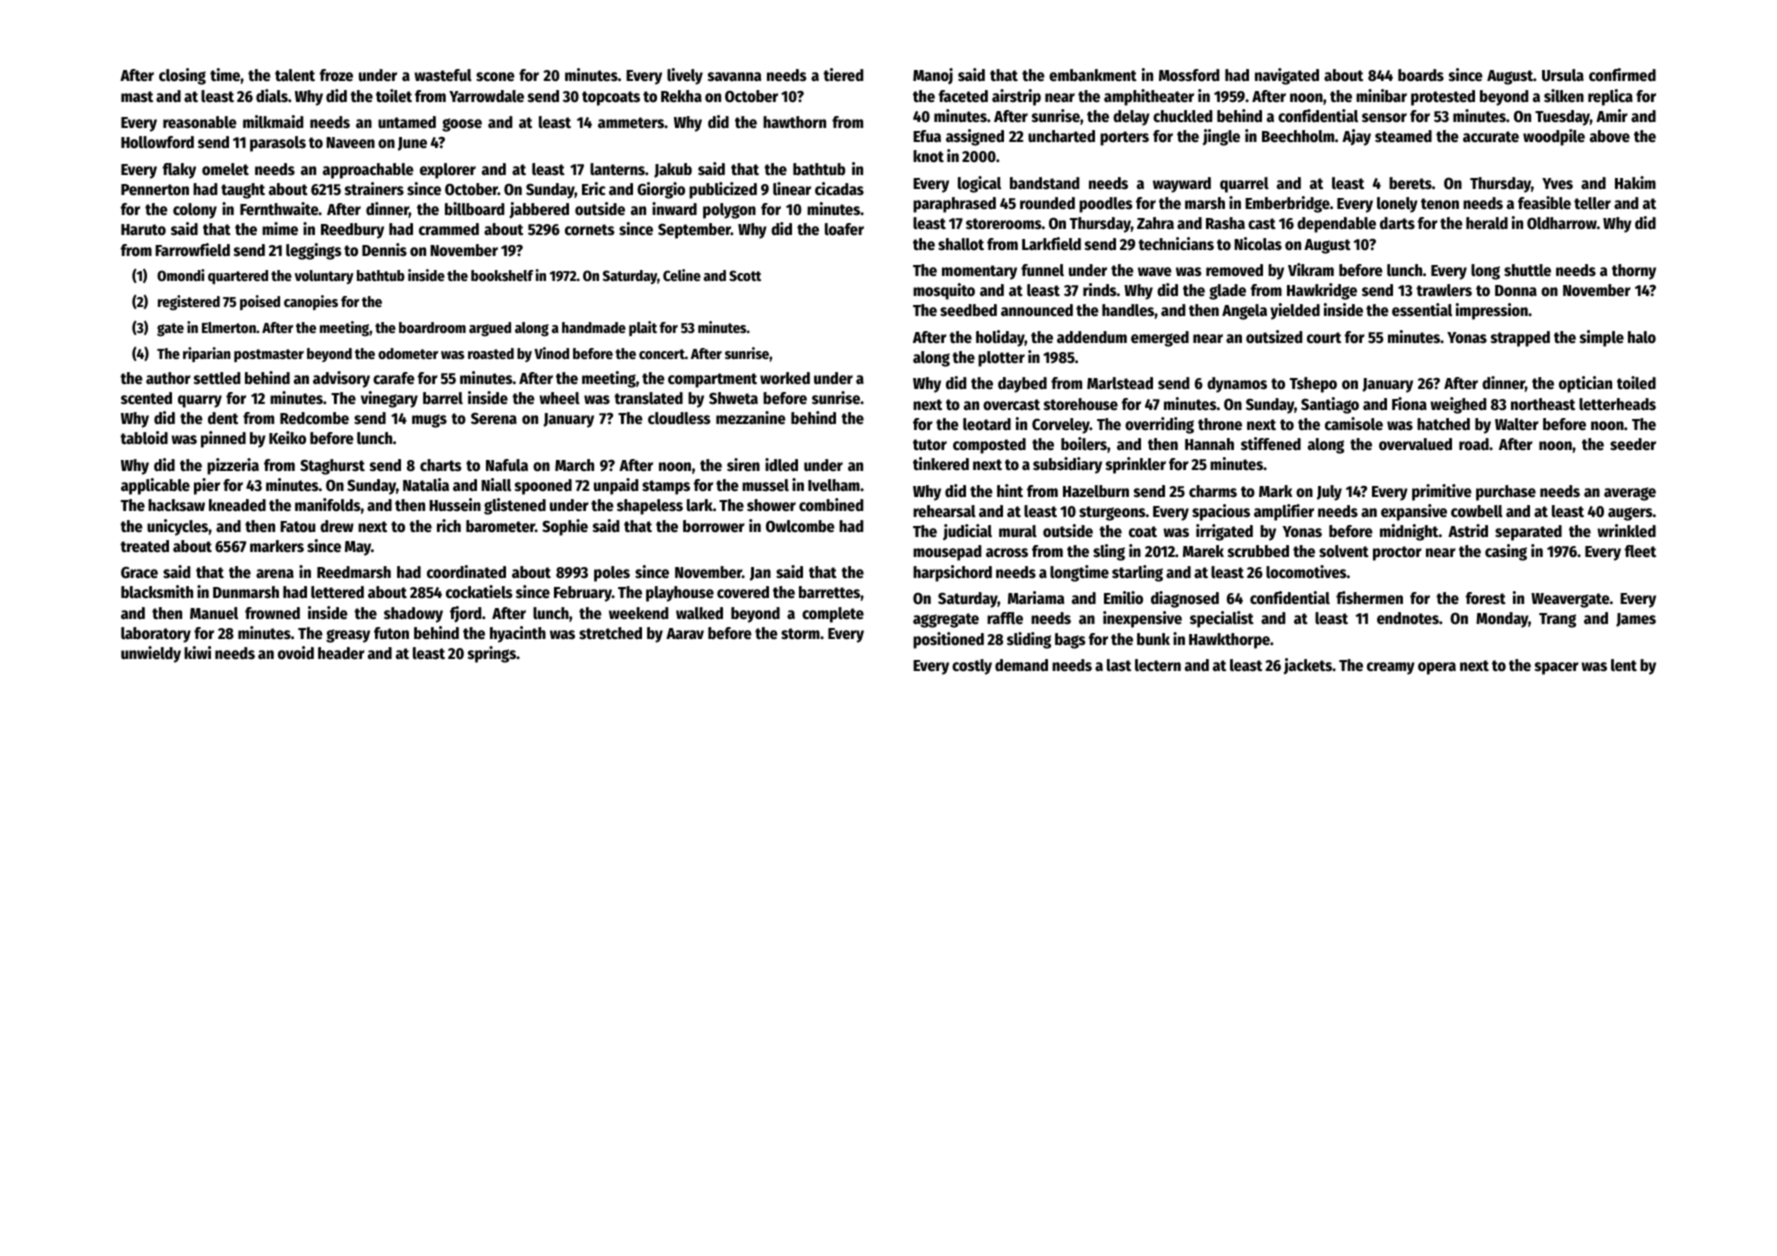  Describe the element at coordinates (643, 328) in the screenshot. I see `plait` at that location.
